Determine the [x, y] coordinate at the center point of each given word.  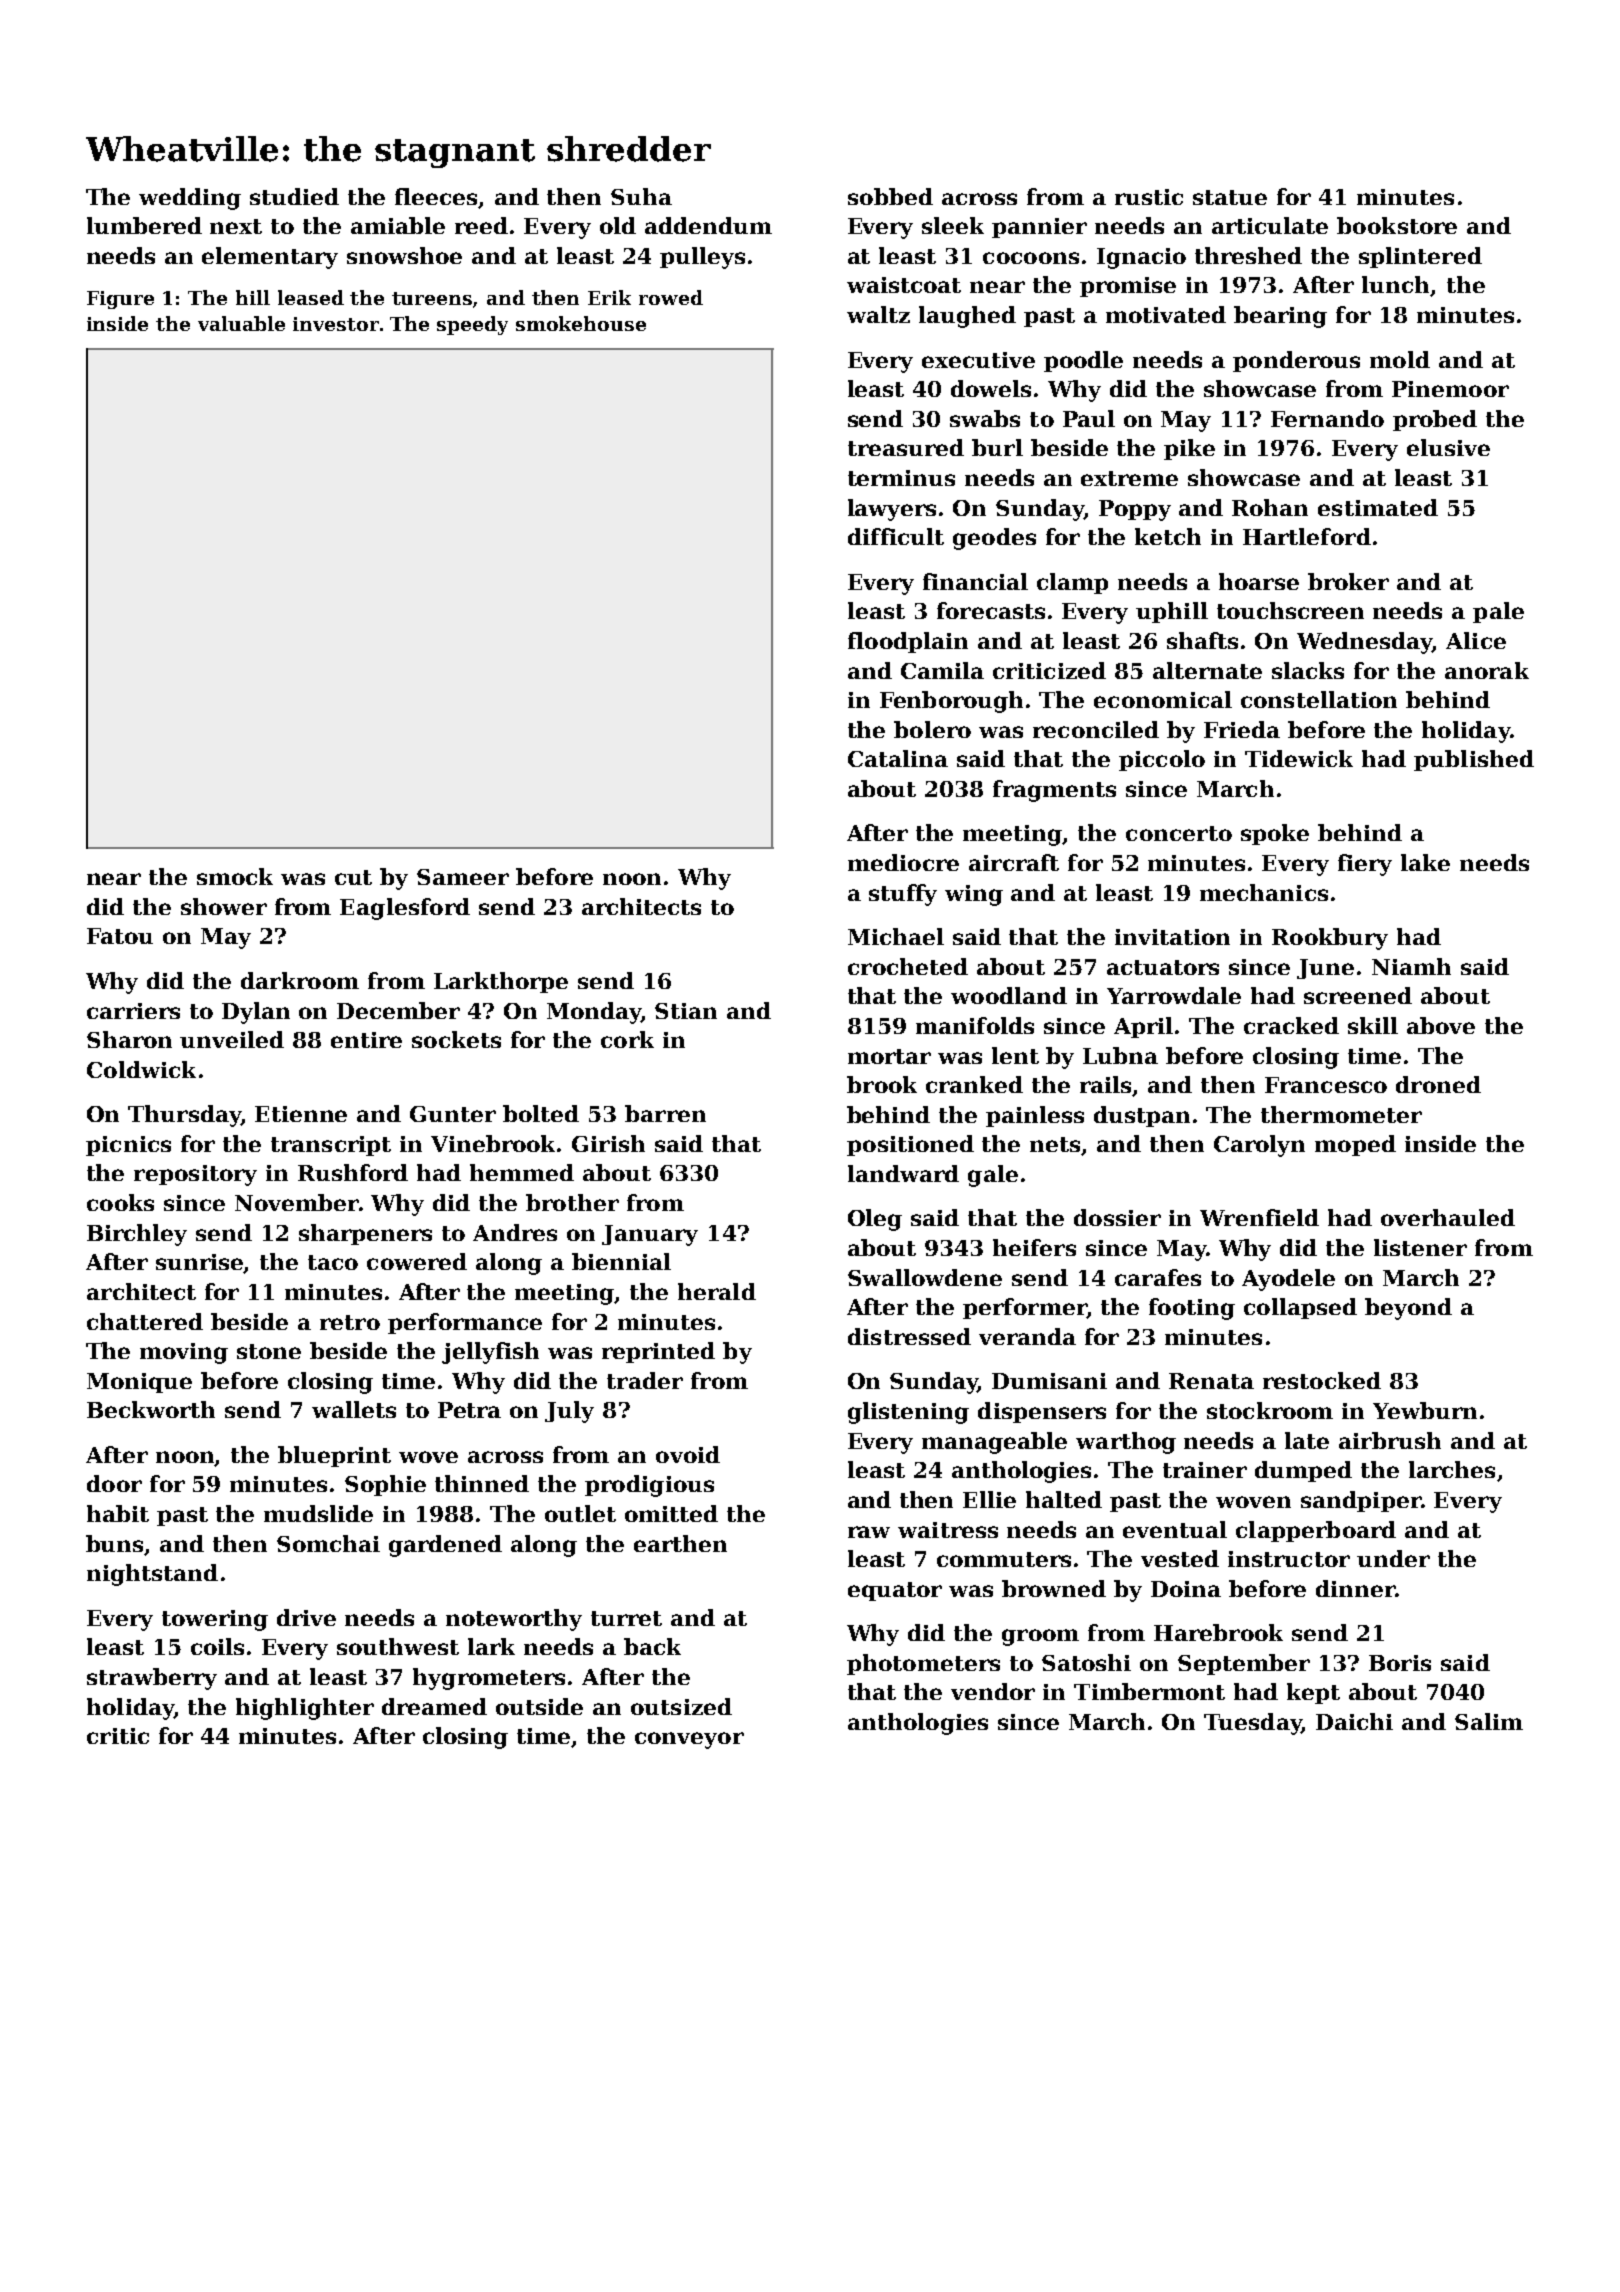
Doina [1186, 1589]
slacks [1308, 670]
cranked [974, 1084]
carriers [133, 1011]
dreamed [434, 1706]
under [1393, 1558]
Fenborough [951, 702]
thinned [482, 1483]
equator [895, 1591]
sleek [953, 225]
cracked [1291, 1025]
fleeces [436, 196]
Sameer [463, 877]
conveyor [689, 1740]
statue [1230, 197]
